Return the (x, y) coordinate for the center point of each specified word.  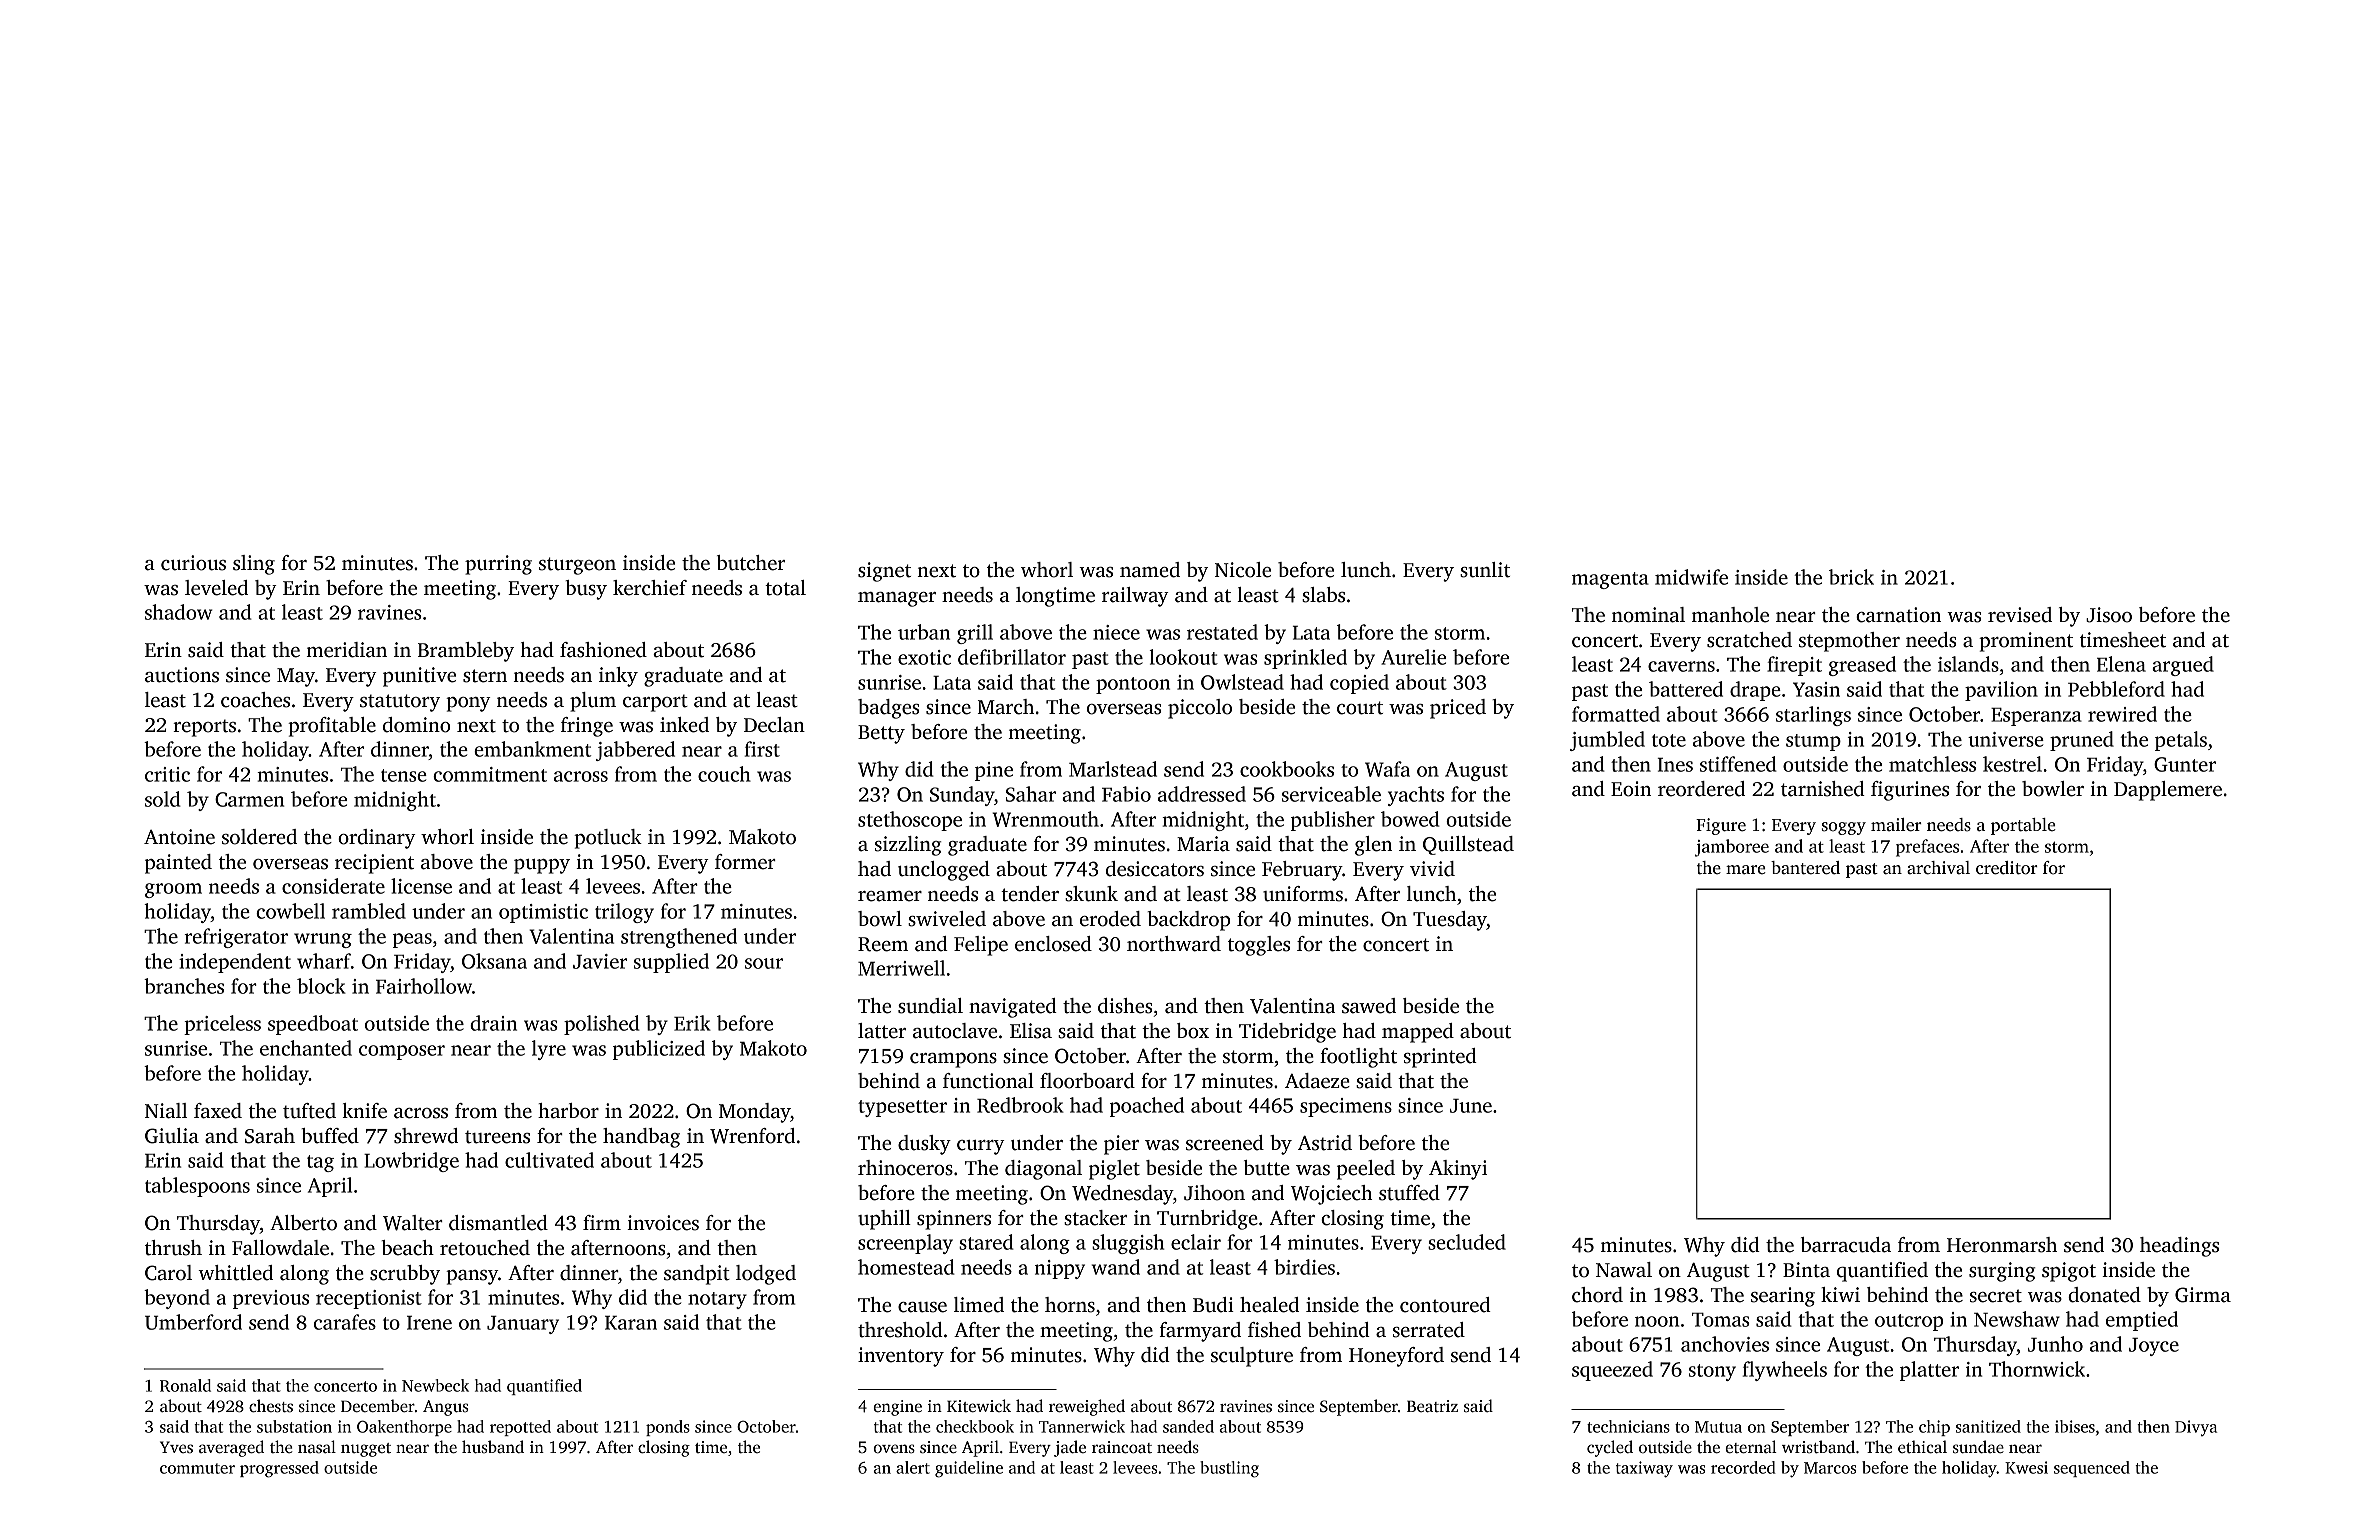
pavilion (2001, 691)
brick (1851, 577)
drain (493, 1023)
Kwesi (2026, 1467)
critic (167, 774)
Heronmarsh (2002, 1245)
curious (193, 563)
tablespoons (197, 1187)
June (1471, 1106)
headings (2179, 1247)
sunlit (1485, 570)
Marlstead (1113, 769)
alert (913, 1467)
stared (986, 1242)
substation (294, 1426)
